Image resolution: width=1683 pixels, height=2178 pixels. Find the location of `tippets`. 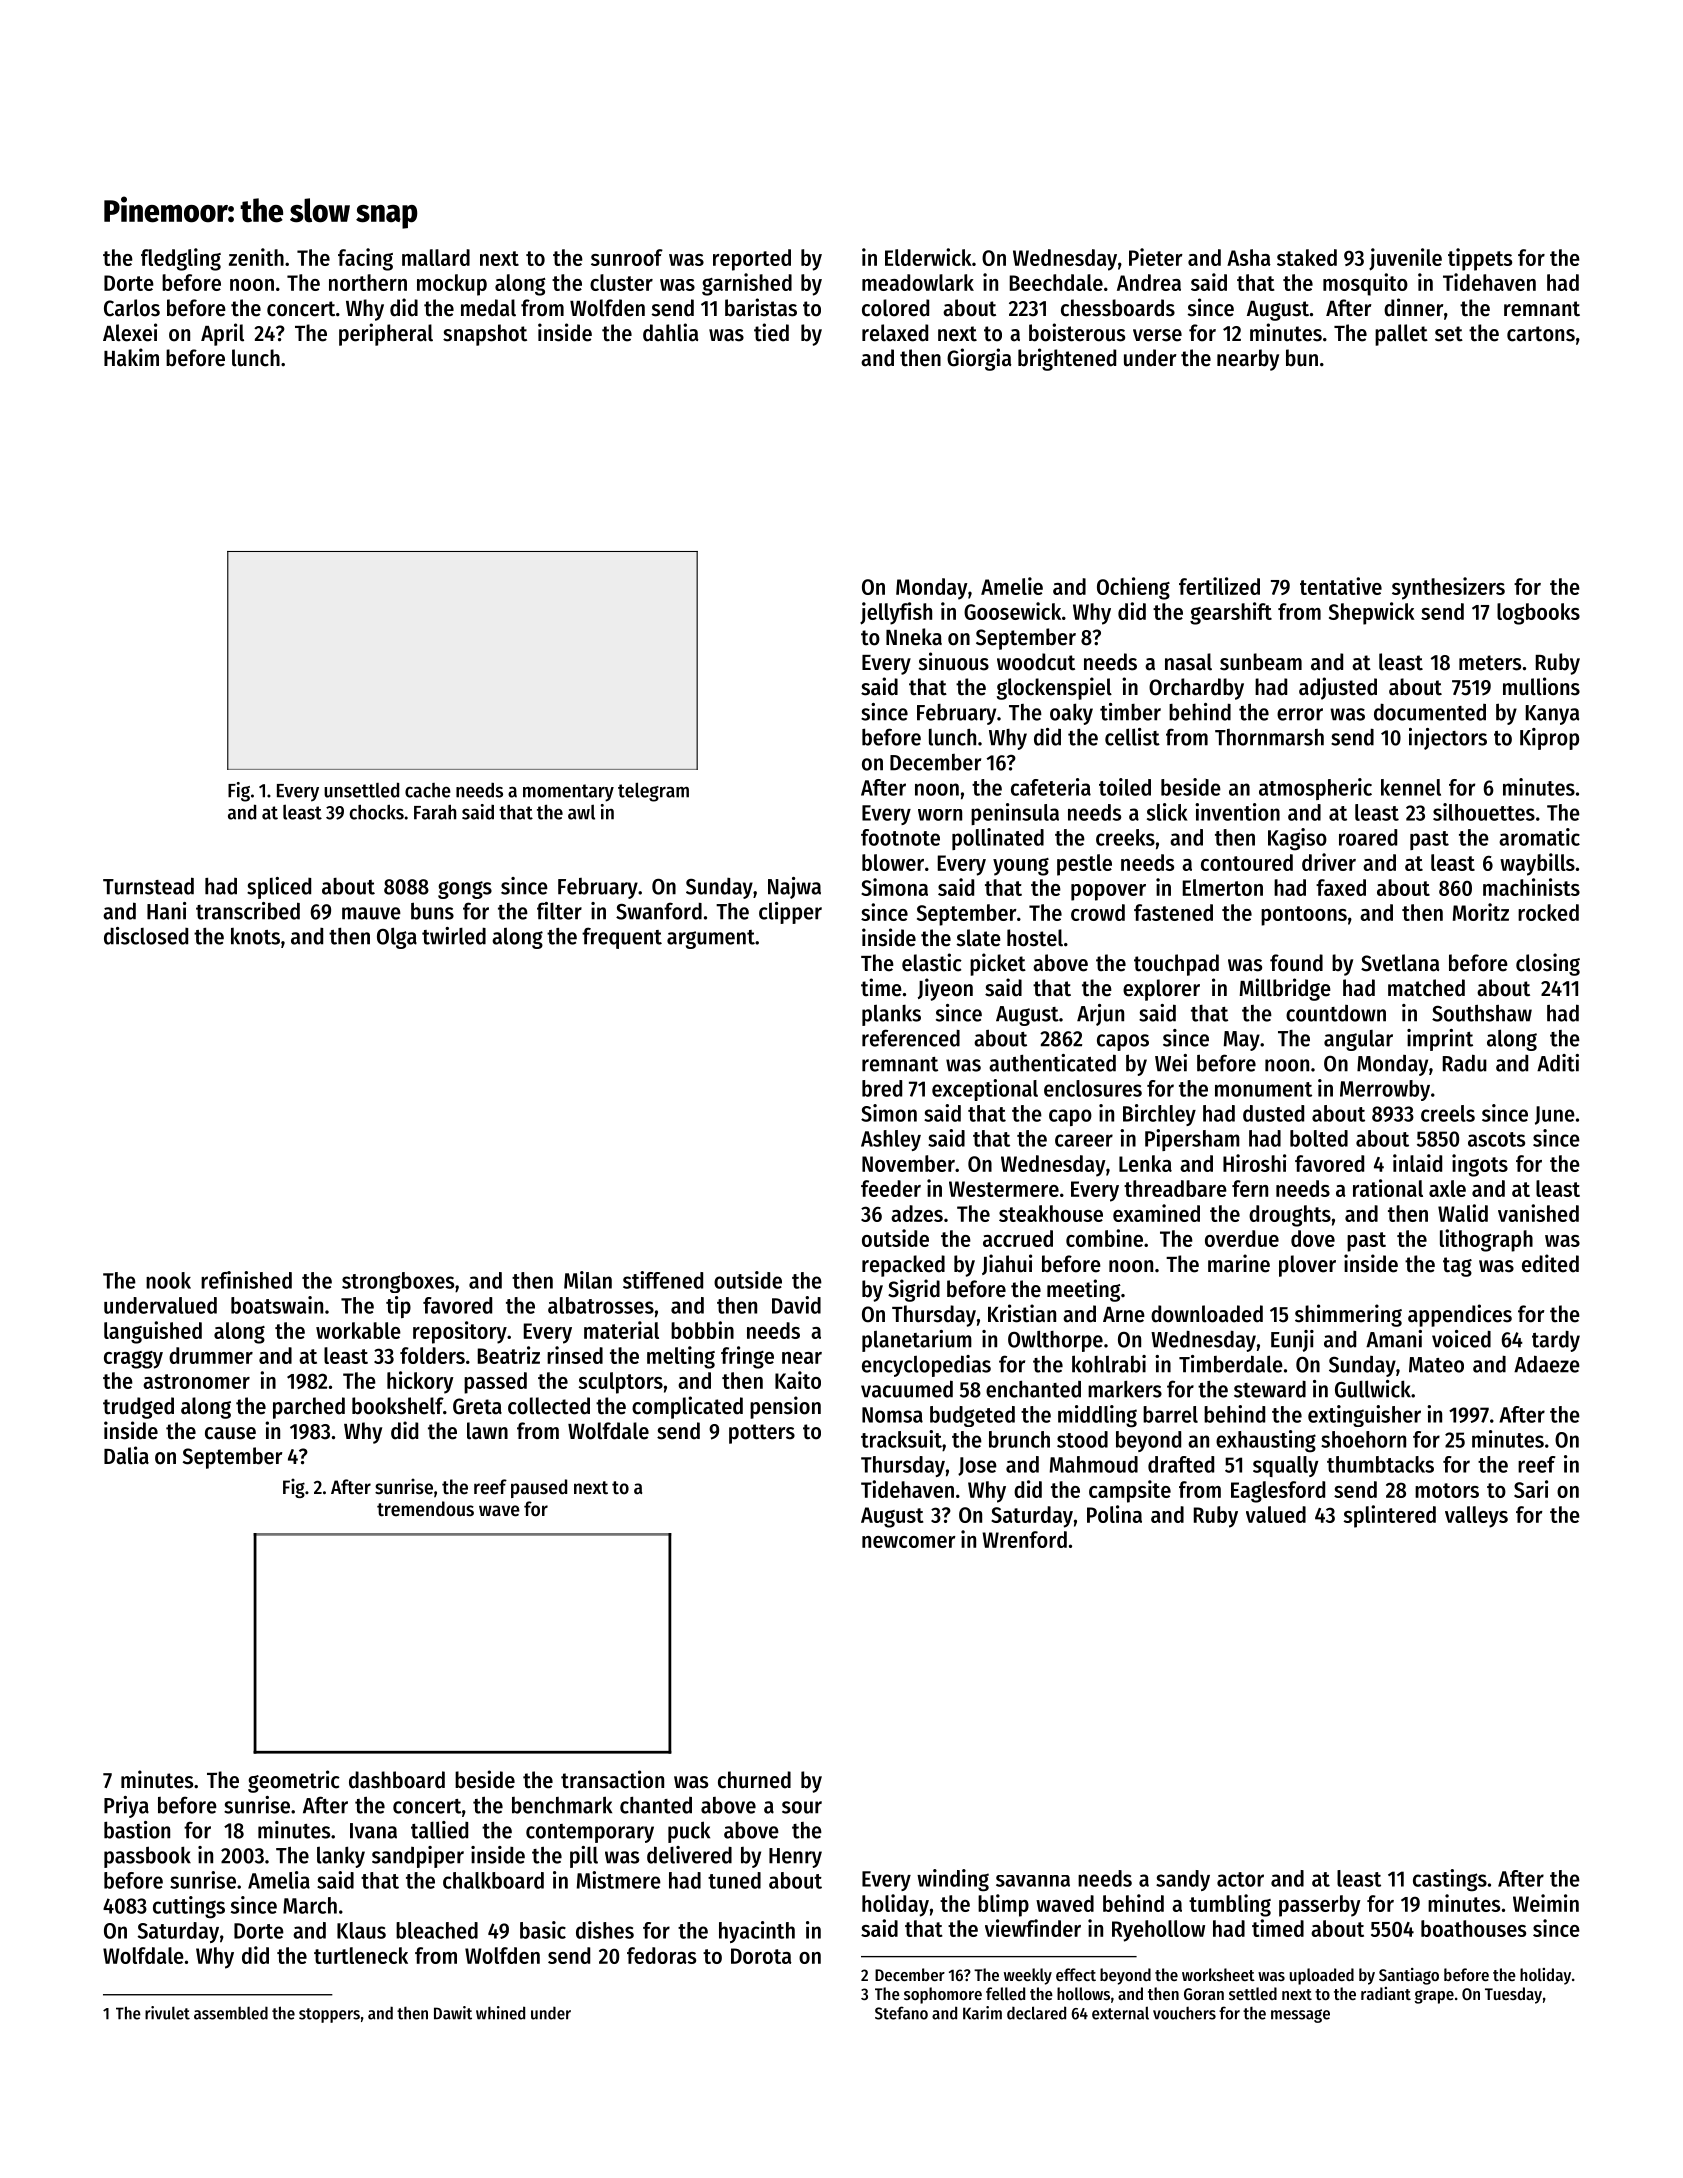

tippets is located at coordinates (1480, 259).
